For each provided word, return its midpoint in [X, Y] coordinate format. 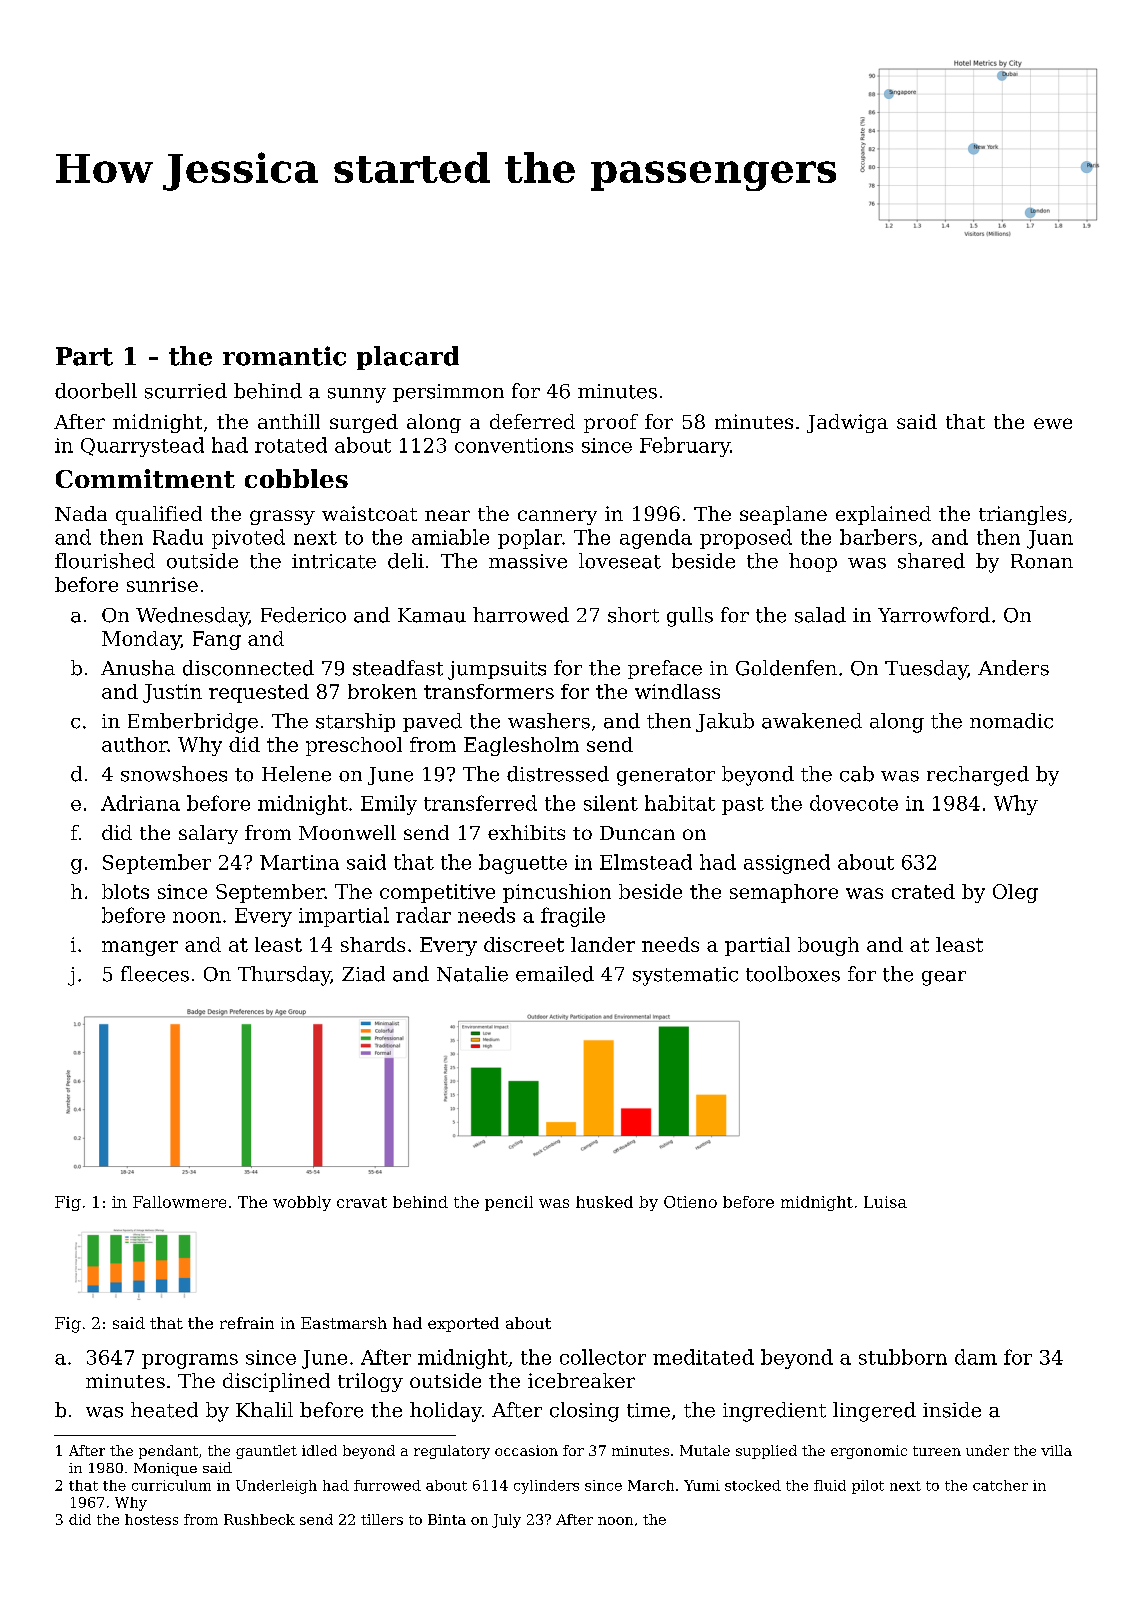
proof [611, 423]
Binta [447, 1519]
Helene [296, 774]
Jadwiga [847, 423]
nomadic [1011, 721]
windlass [677, 691]
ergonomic [869, 1452]
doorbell [96, 391]
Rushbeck [259, 1519]
